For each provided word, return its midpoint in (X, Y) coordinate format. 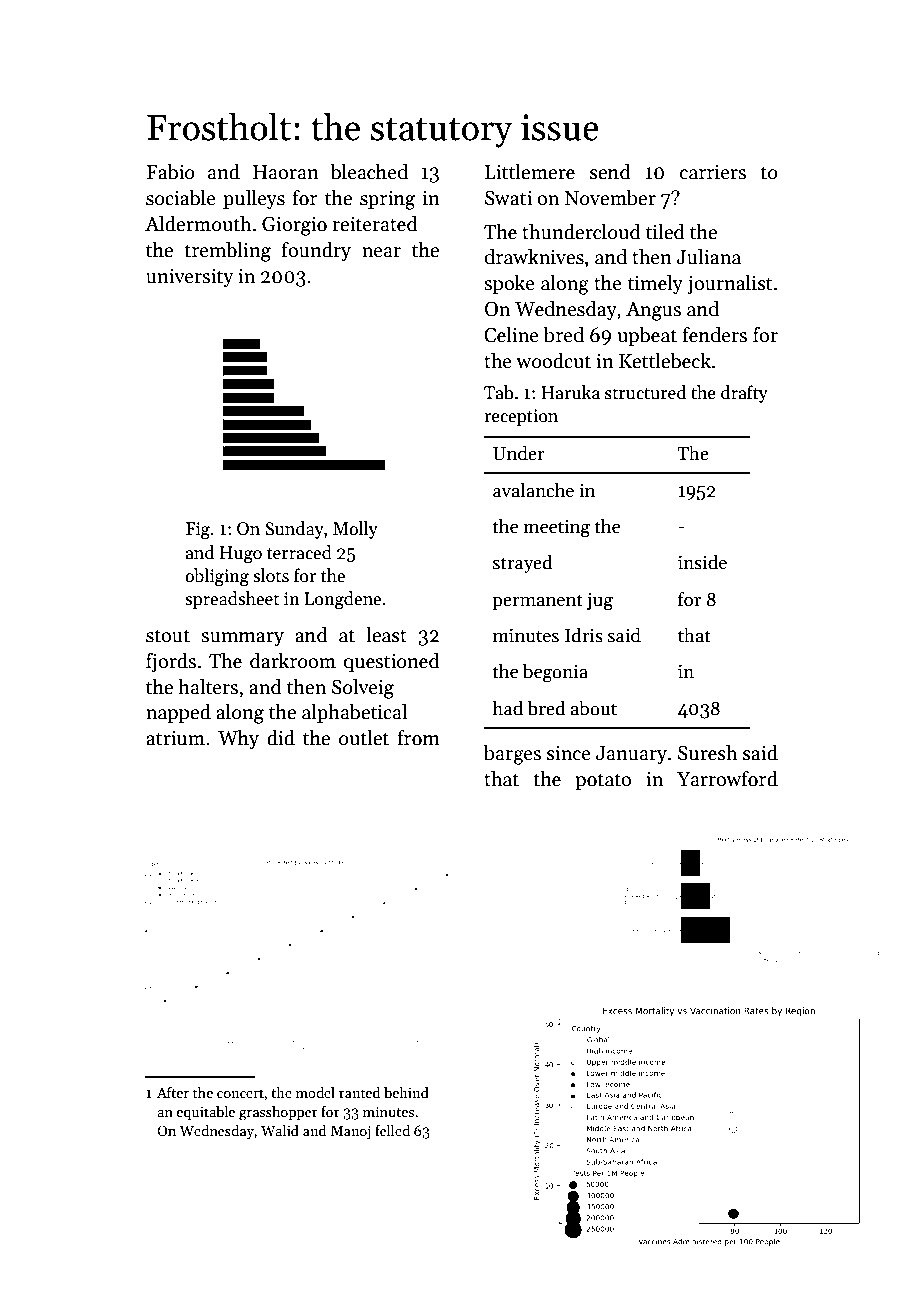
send (610, 172)
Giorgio (294, 226)
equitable (205, 1113)
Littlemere (530, 172)
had (507, 708)
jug (600, 601)
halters (208, 687)
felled (392, 1130)
